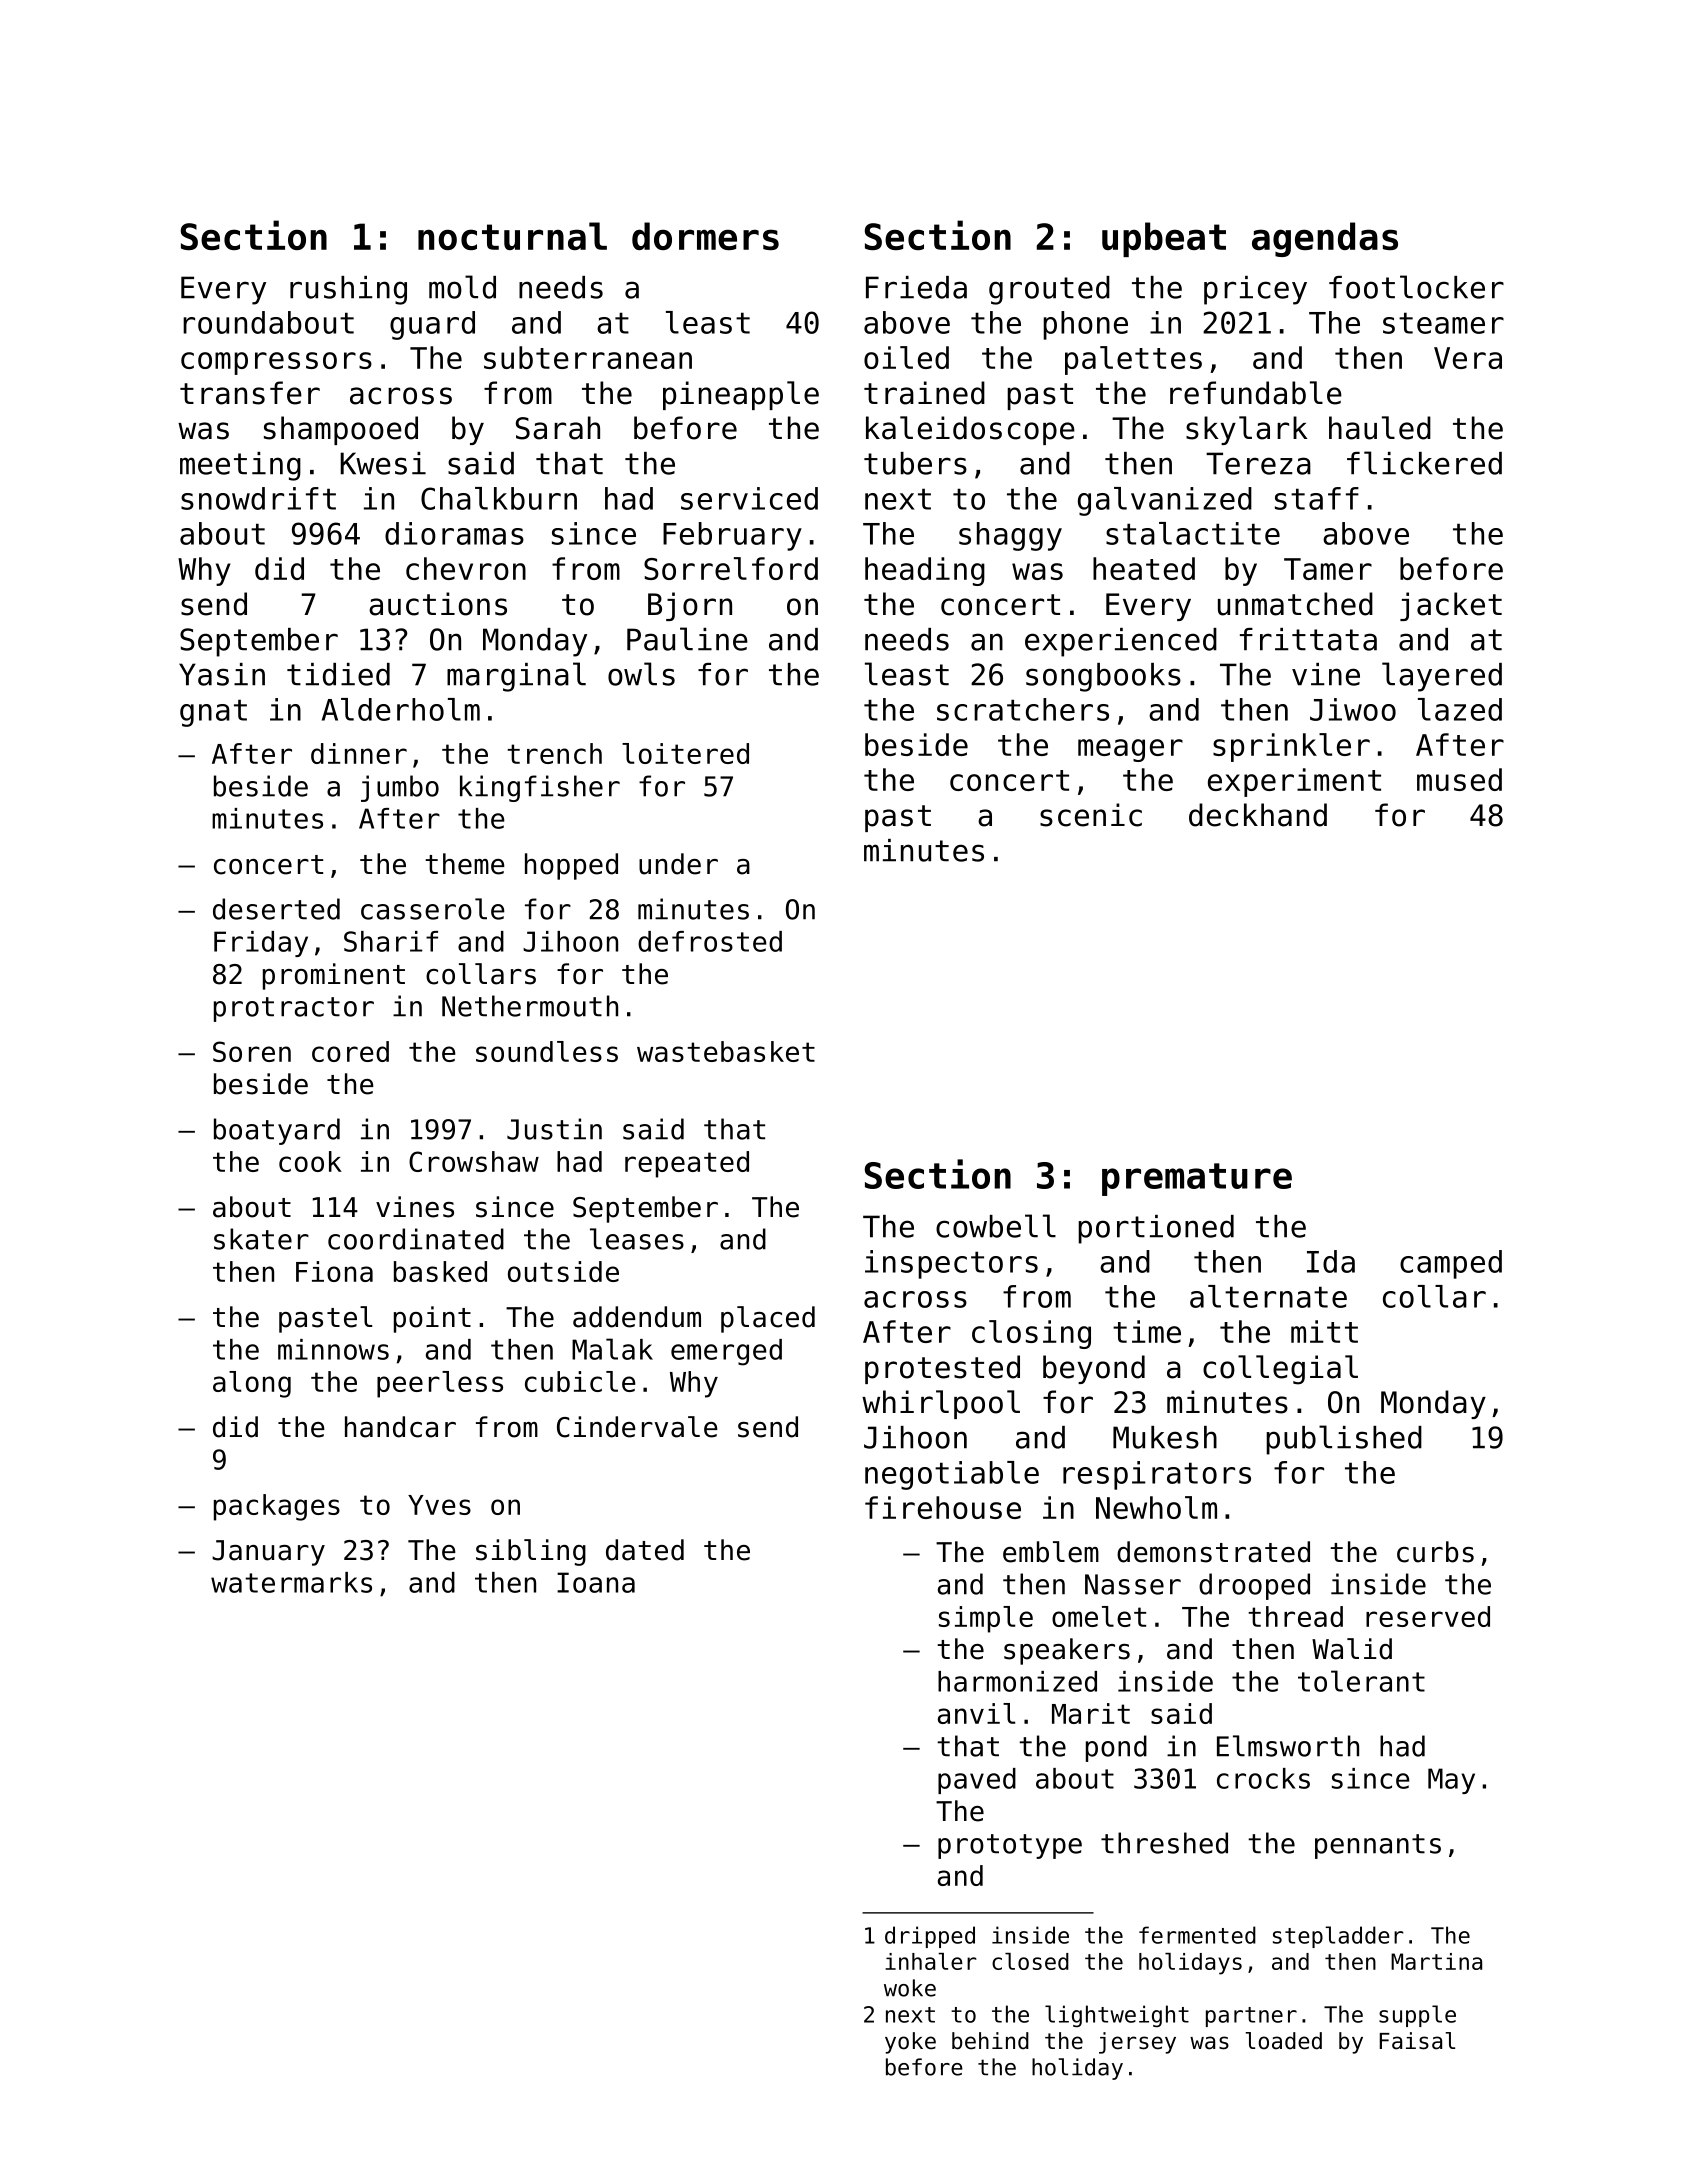  Describe the element at coordinates (910, 1988) in the screenshot. I see `woke` at that location.
